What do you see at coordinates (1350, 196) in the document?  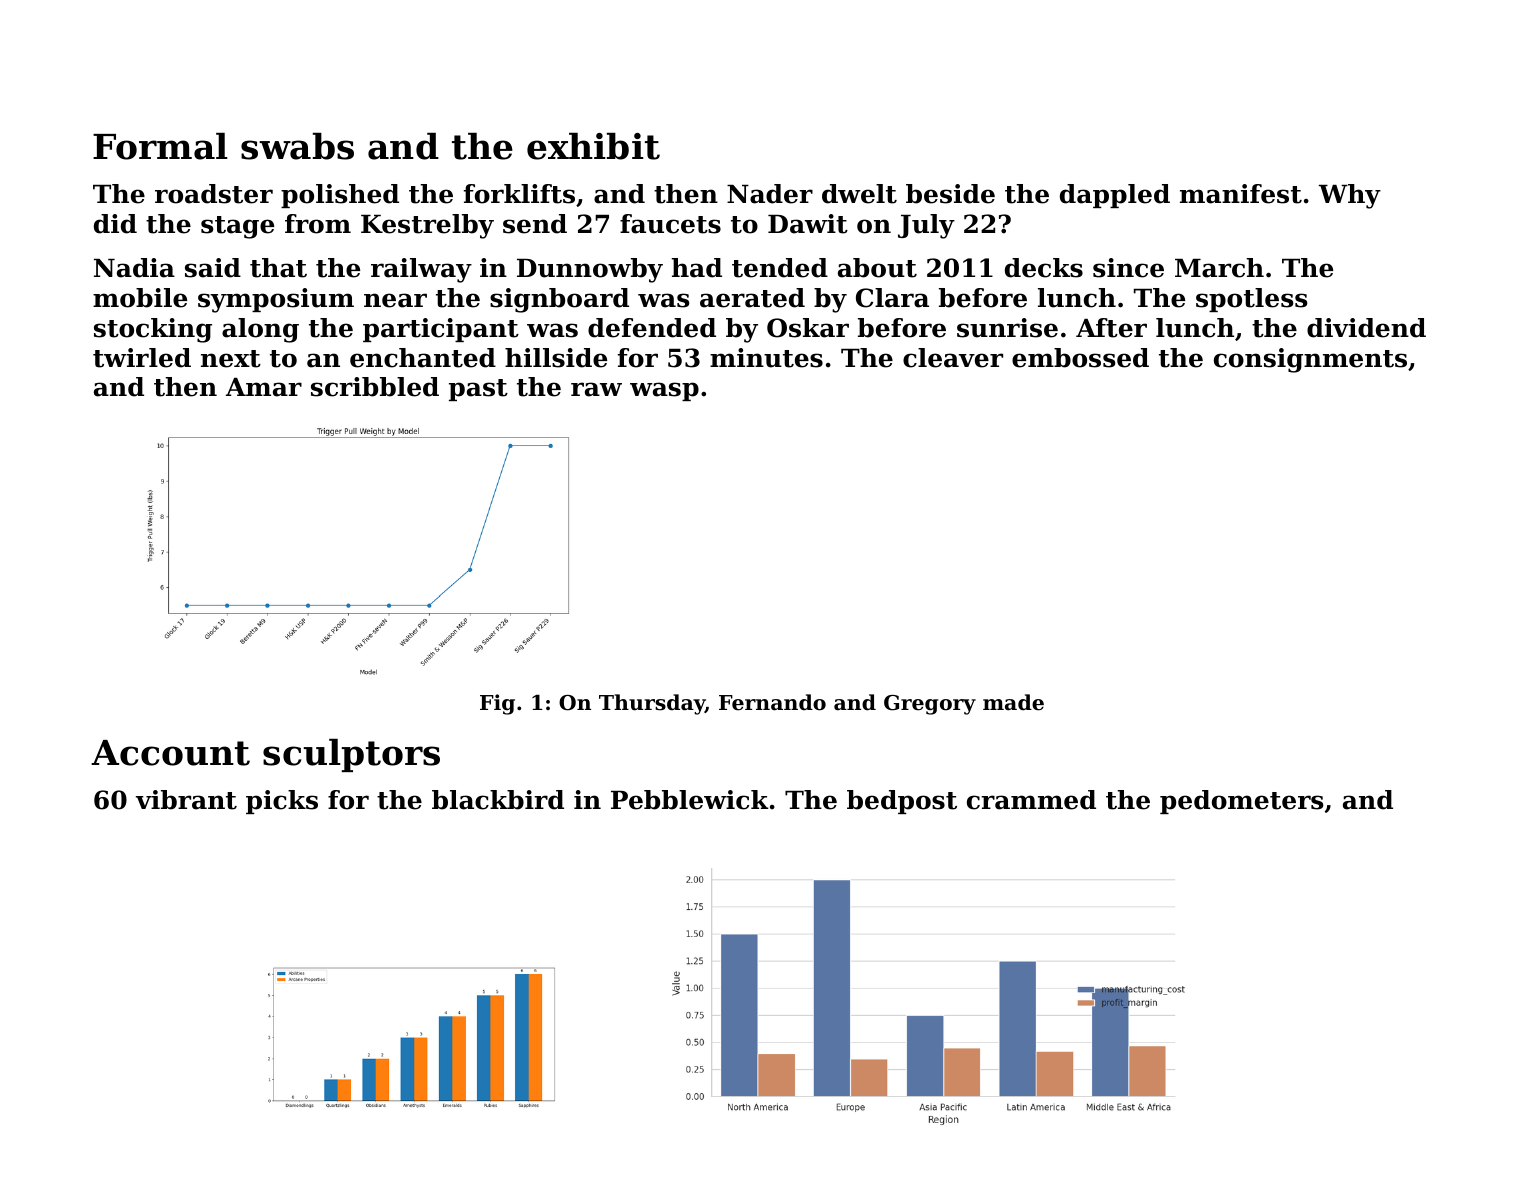 I see `Why` at bounding box center [1350, 196].
